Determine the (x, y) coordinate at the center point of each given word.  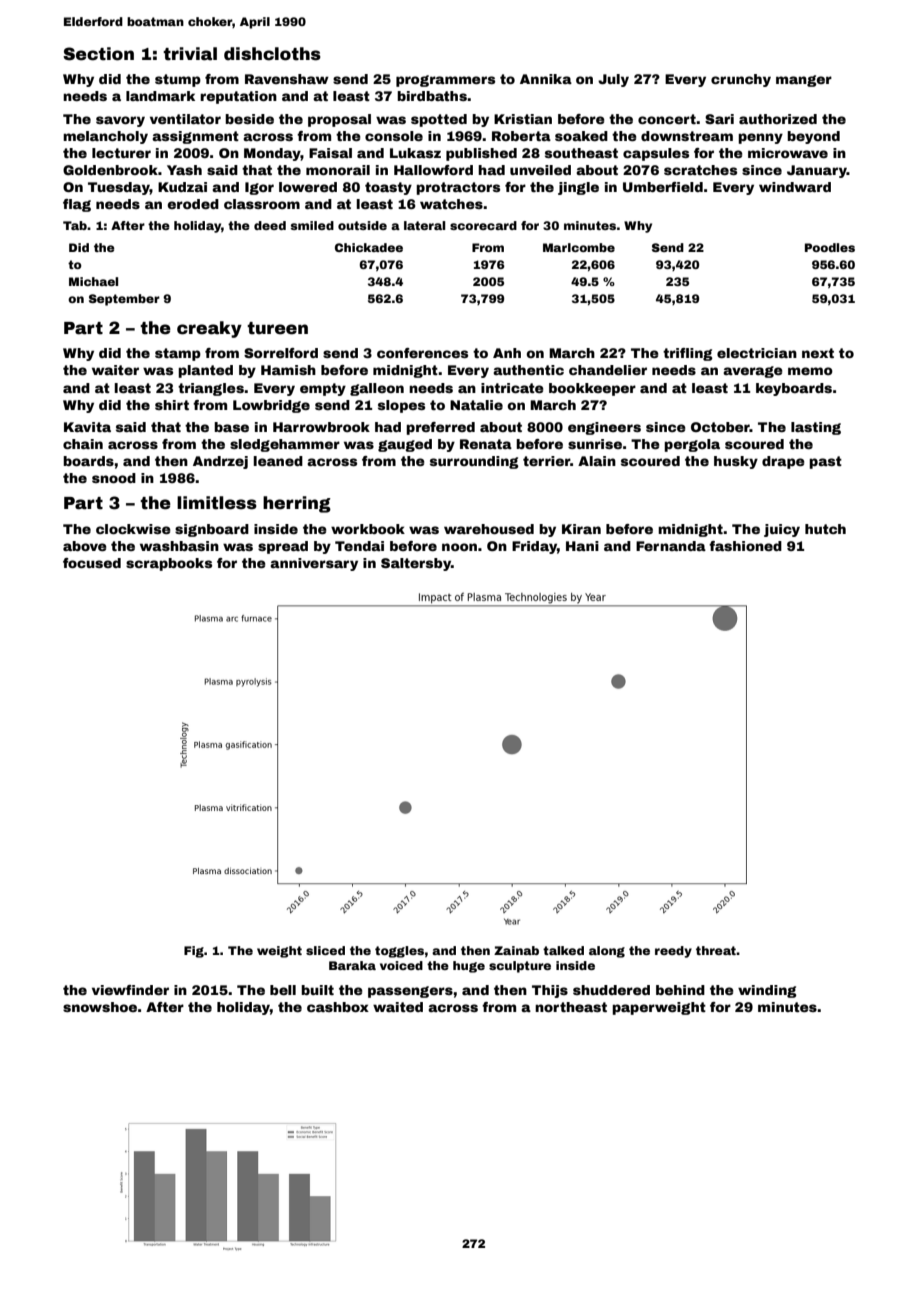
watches (451, 204)
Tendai (359, 546)
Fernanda (671, 546)
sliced (325, 950)
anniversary (314, 564)
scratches (700, 170)
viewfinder (130, 990)
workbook (368, 529)
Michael (93, 281)
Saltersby (416, 564)
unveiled (540, 170)
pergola (692, 445)
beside (249, 119)
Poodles (830, 247)
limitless (217, 503)
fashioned (745, 546)
